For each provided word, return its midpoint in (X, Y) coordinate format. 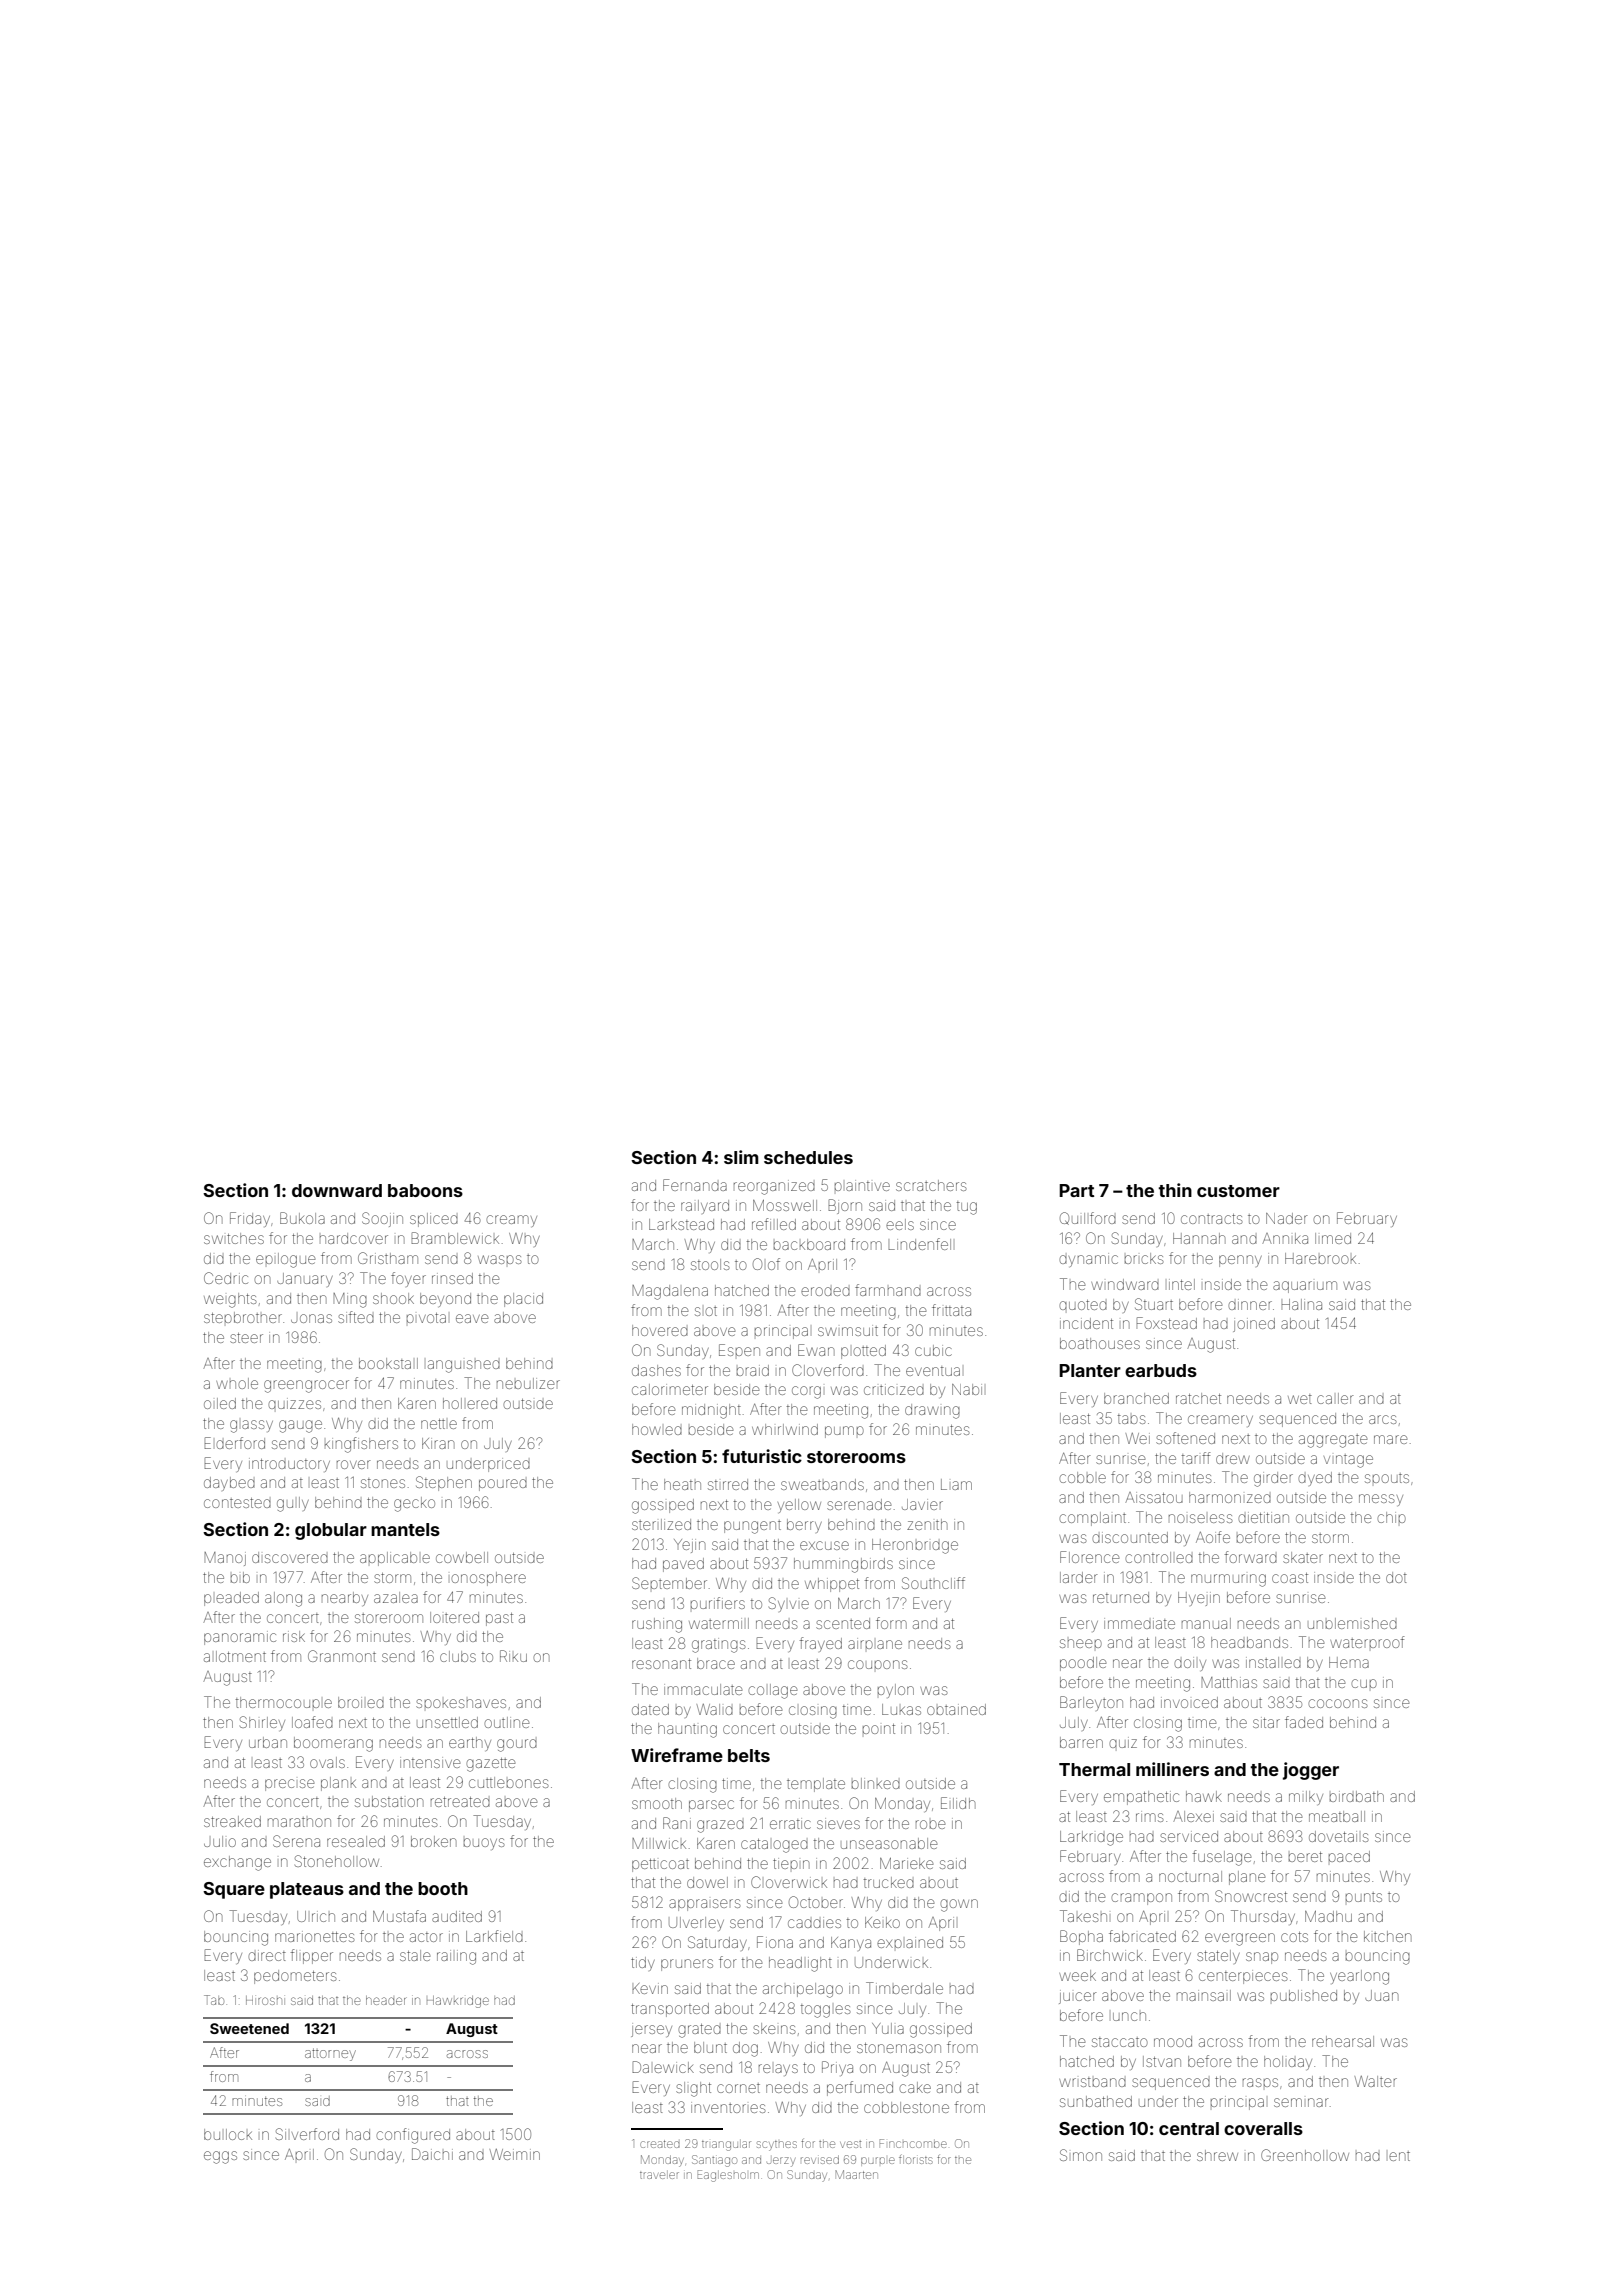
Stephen (444, 1483)
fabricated (1142, 1936)
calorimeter (670, 1389)
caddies (814, 1922)
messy (1381, 1500)
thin (1175, 1190)
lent (1399, 2156)
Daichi (432, 2154)
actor (426, 1937)
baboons (425, 1190)
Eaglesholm (728, 2176)
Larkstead (681, 1224)
